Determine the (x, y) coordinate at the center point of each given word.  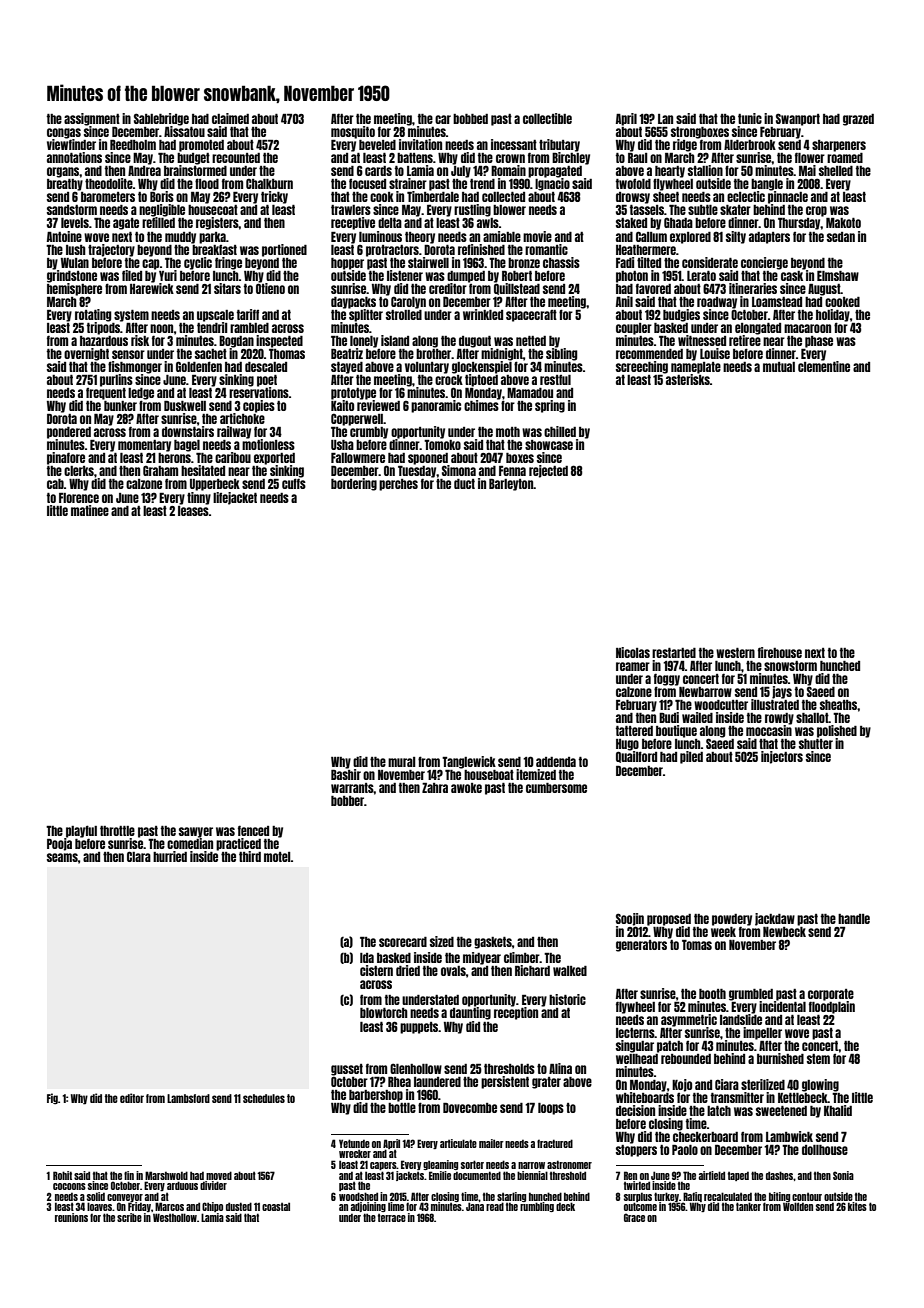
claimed (230, 118)
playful (81, 831)
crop (816, 211)
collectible (547, 118)
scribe (129, 1217)
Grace (634, 1217)
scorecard (403, 942)
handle (854, 919)
